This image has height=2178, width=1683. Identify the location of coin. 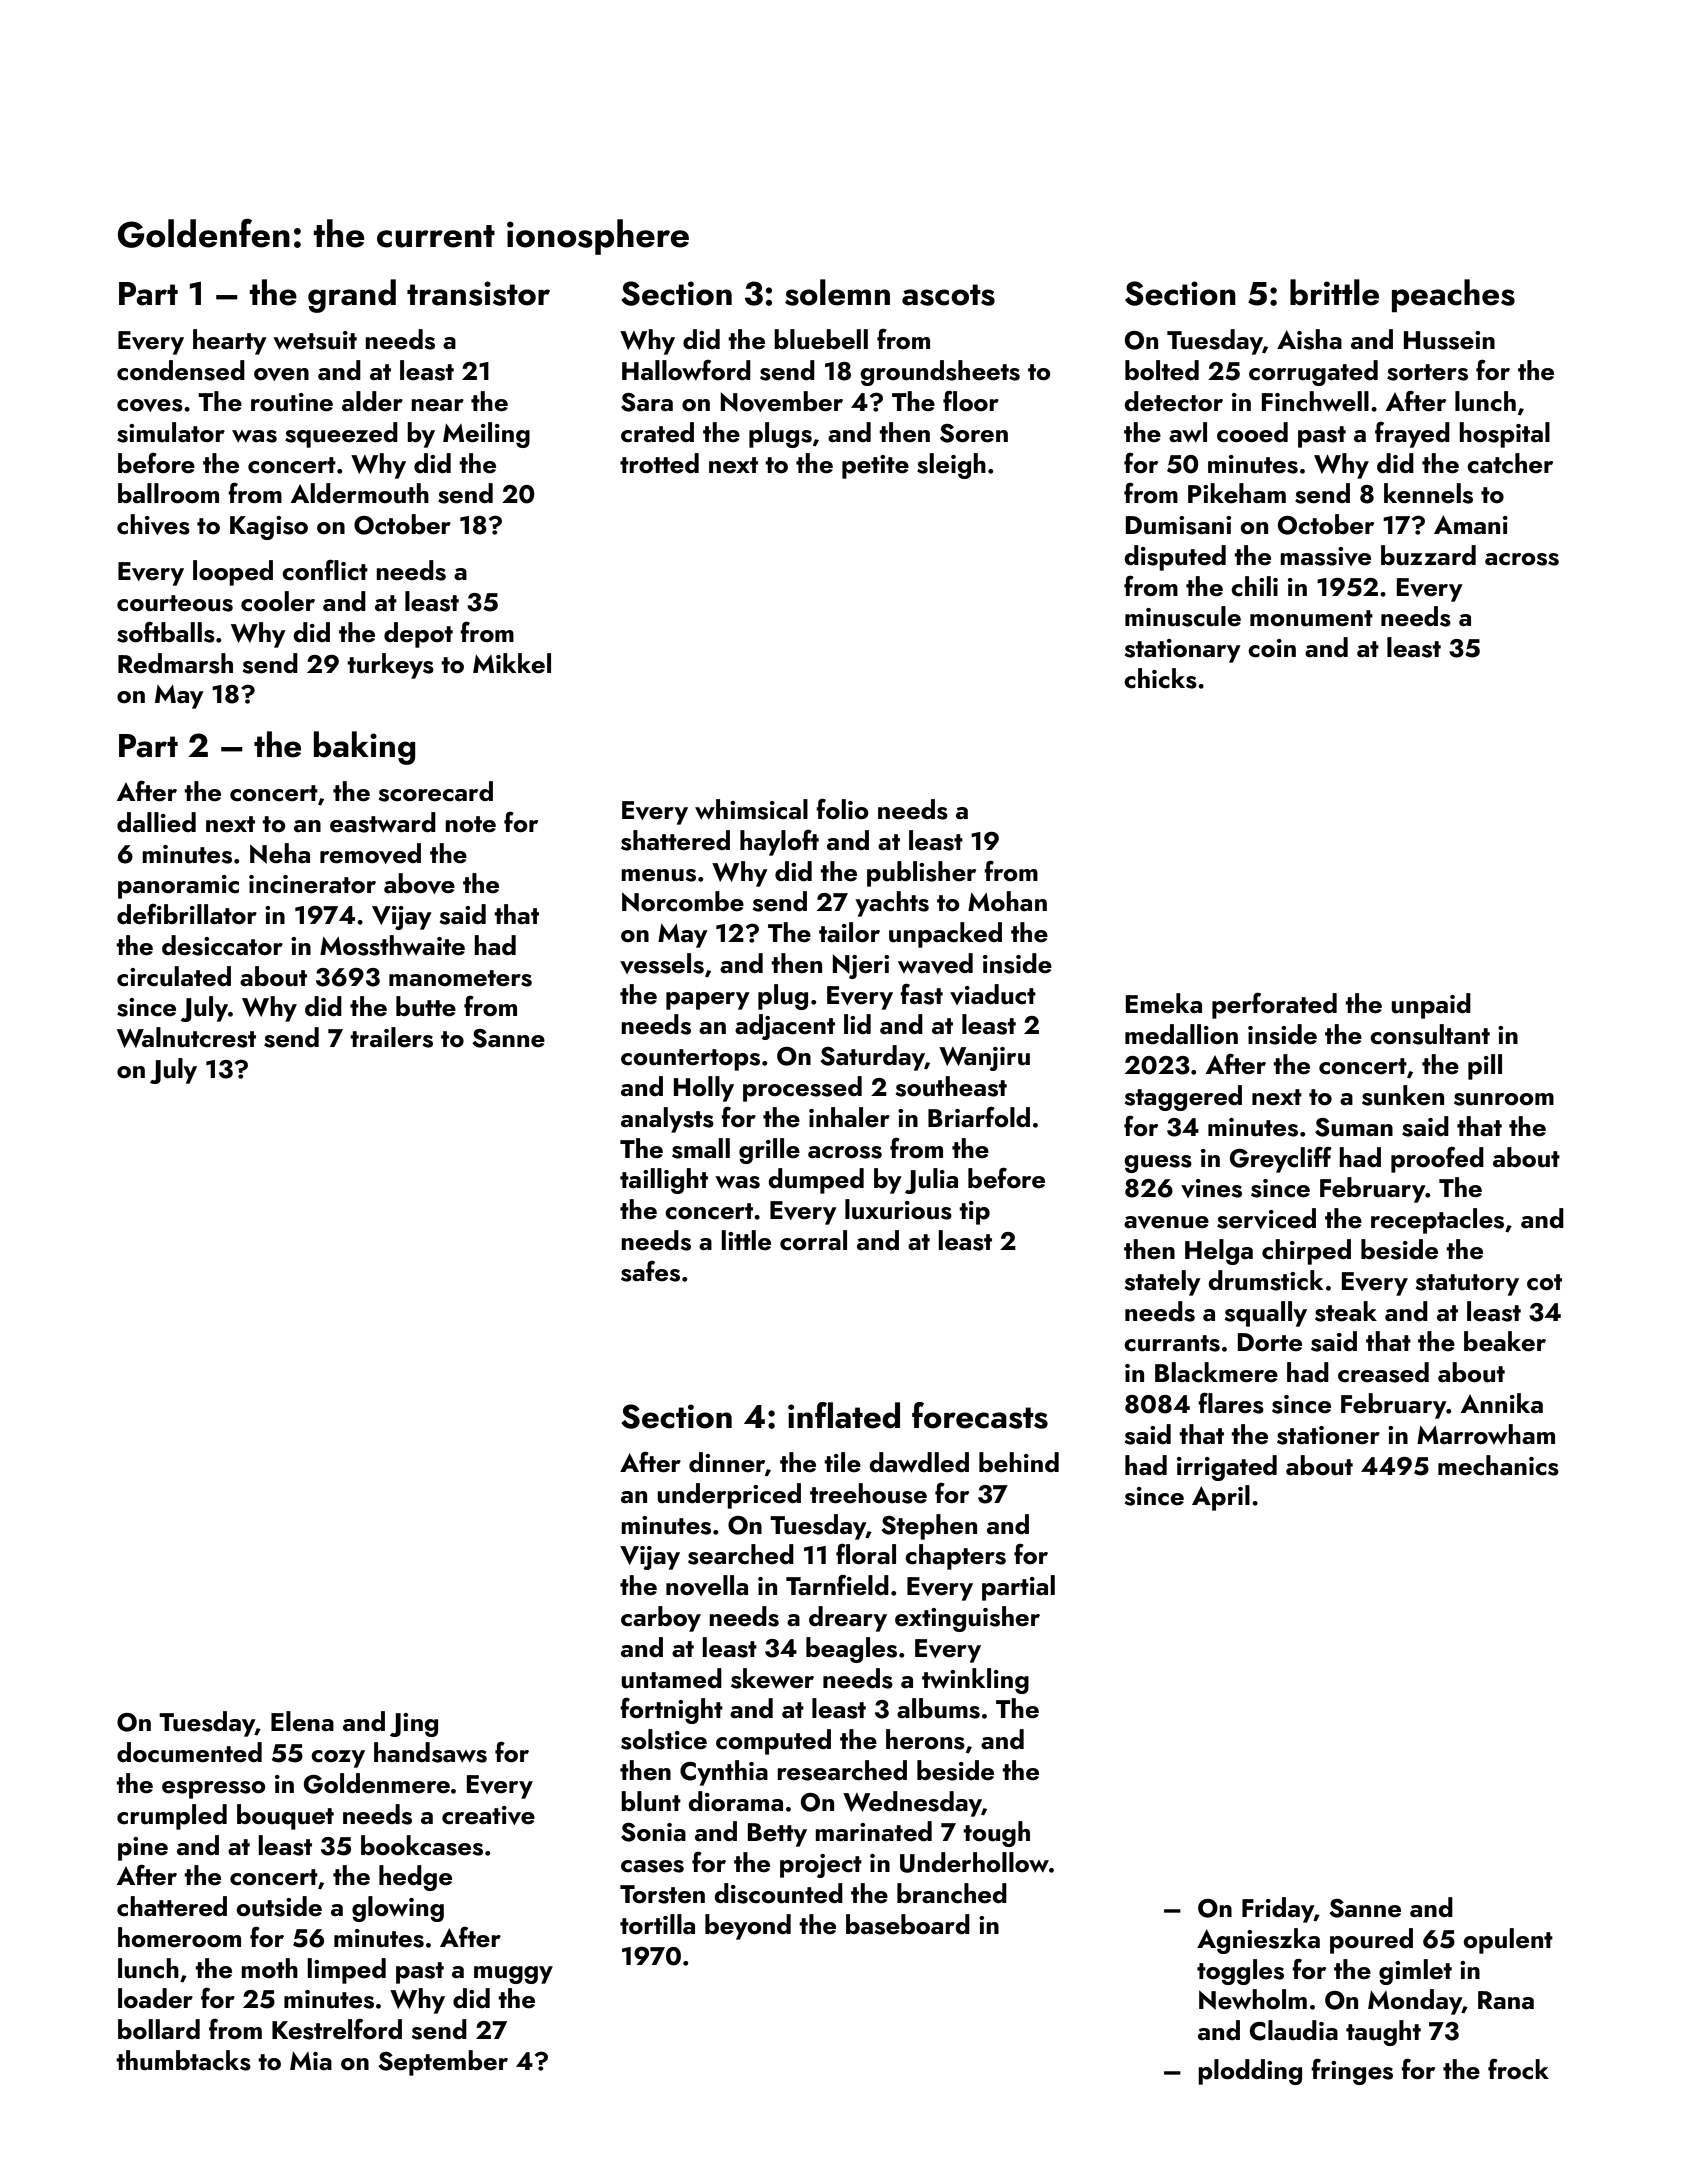
(1272, 648).
